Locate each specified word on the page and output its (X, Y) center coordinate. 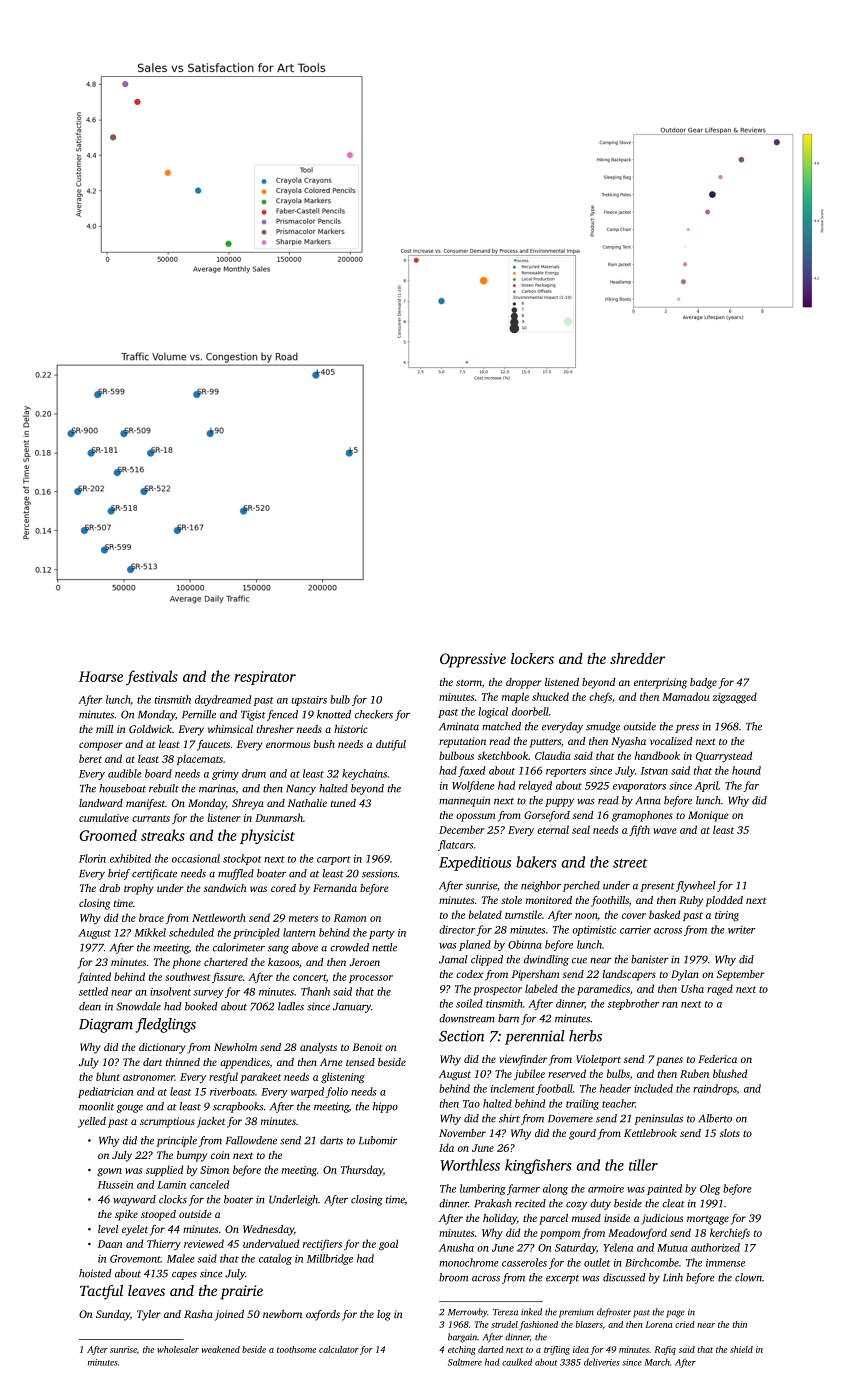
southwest (188, 976)
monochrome (469, 1262)
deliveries (602, 1362)
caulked (517, 1362)
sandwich (225, 888)
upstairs (309, 701)
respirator (265, 678)
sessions (379, 873)
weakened (220, 1349)
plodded (724, 901)
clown (748, 1277)
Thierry (164, 1244)
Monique (708, 816)
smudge (603, 727)
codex (470, 974)
